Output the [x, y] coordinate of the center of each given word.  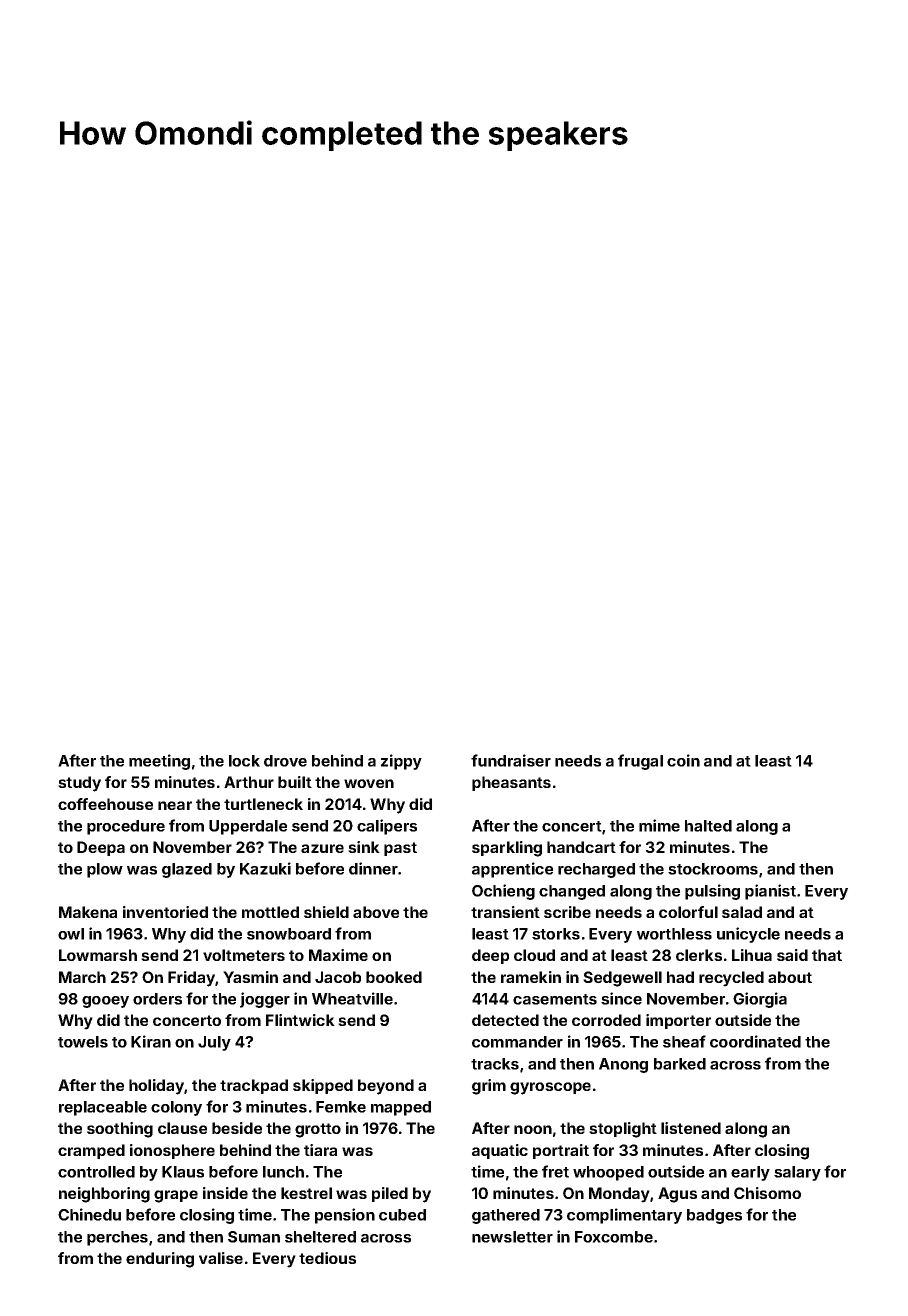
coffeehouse [105, 804]
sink [364, 847]
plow [105, 870]
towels [83, 1042]
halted [708, 826]
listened [691, 1128]
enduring [160, 1260]
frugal [640, 762]
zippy [401, 762]
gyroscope [550, 1088]
